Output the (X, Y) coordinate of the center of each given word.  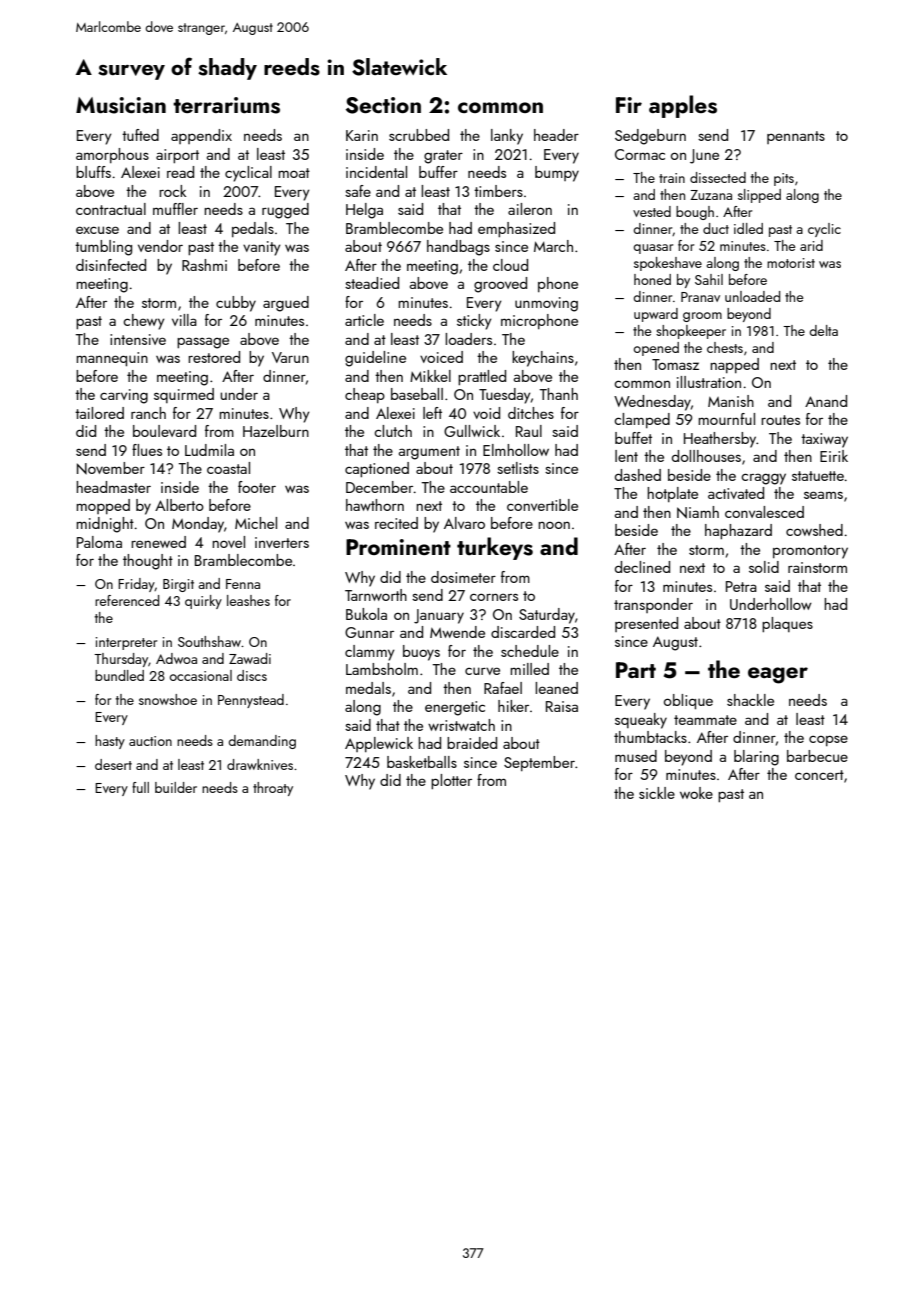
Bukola (366, 614)
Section (383, 105)
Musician (121, 105)
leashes (248, 600)
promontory (810, 552)
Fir (629, 105)
